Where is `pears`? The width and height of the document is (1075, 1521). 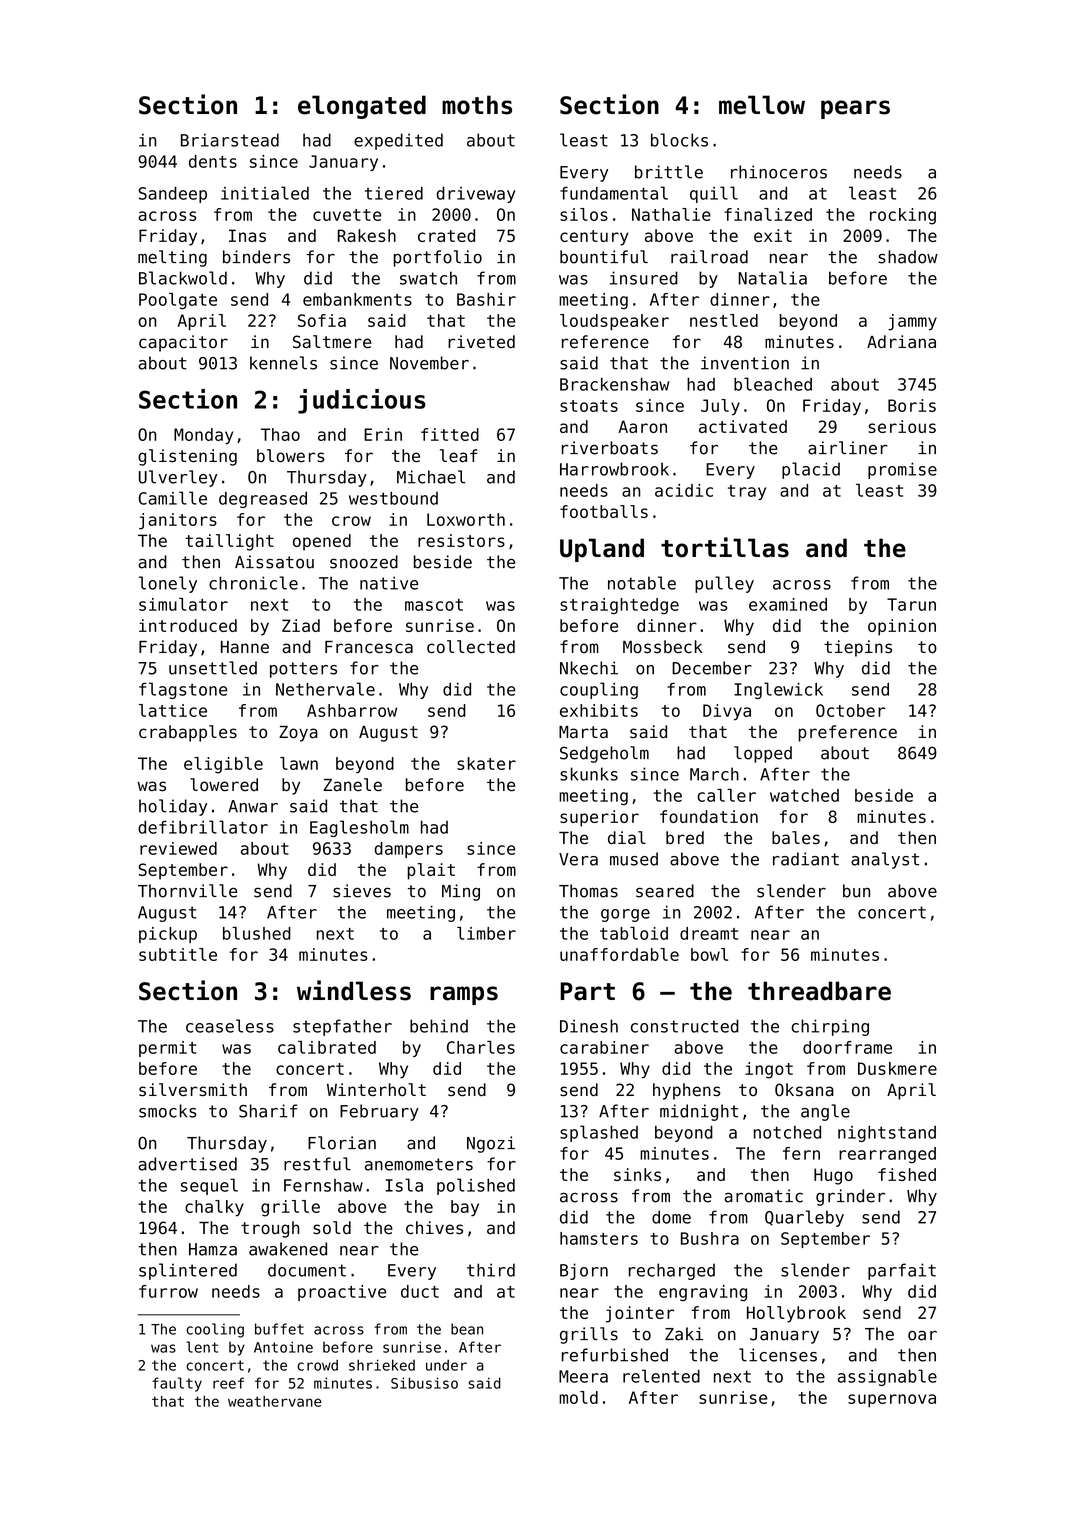
pears is located at coordinates (855, 109).
